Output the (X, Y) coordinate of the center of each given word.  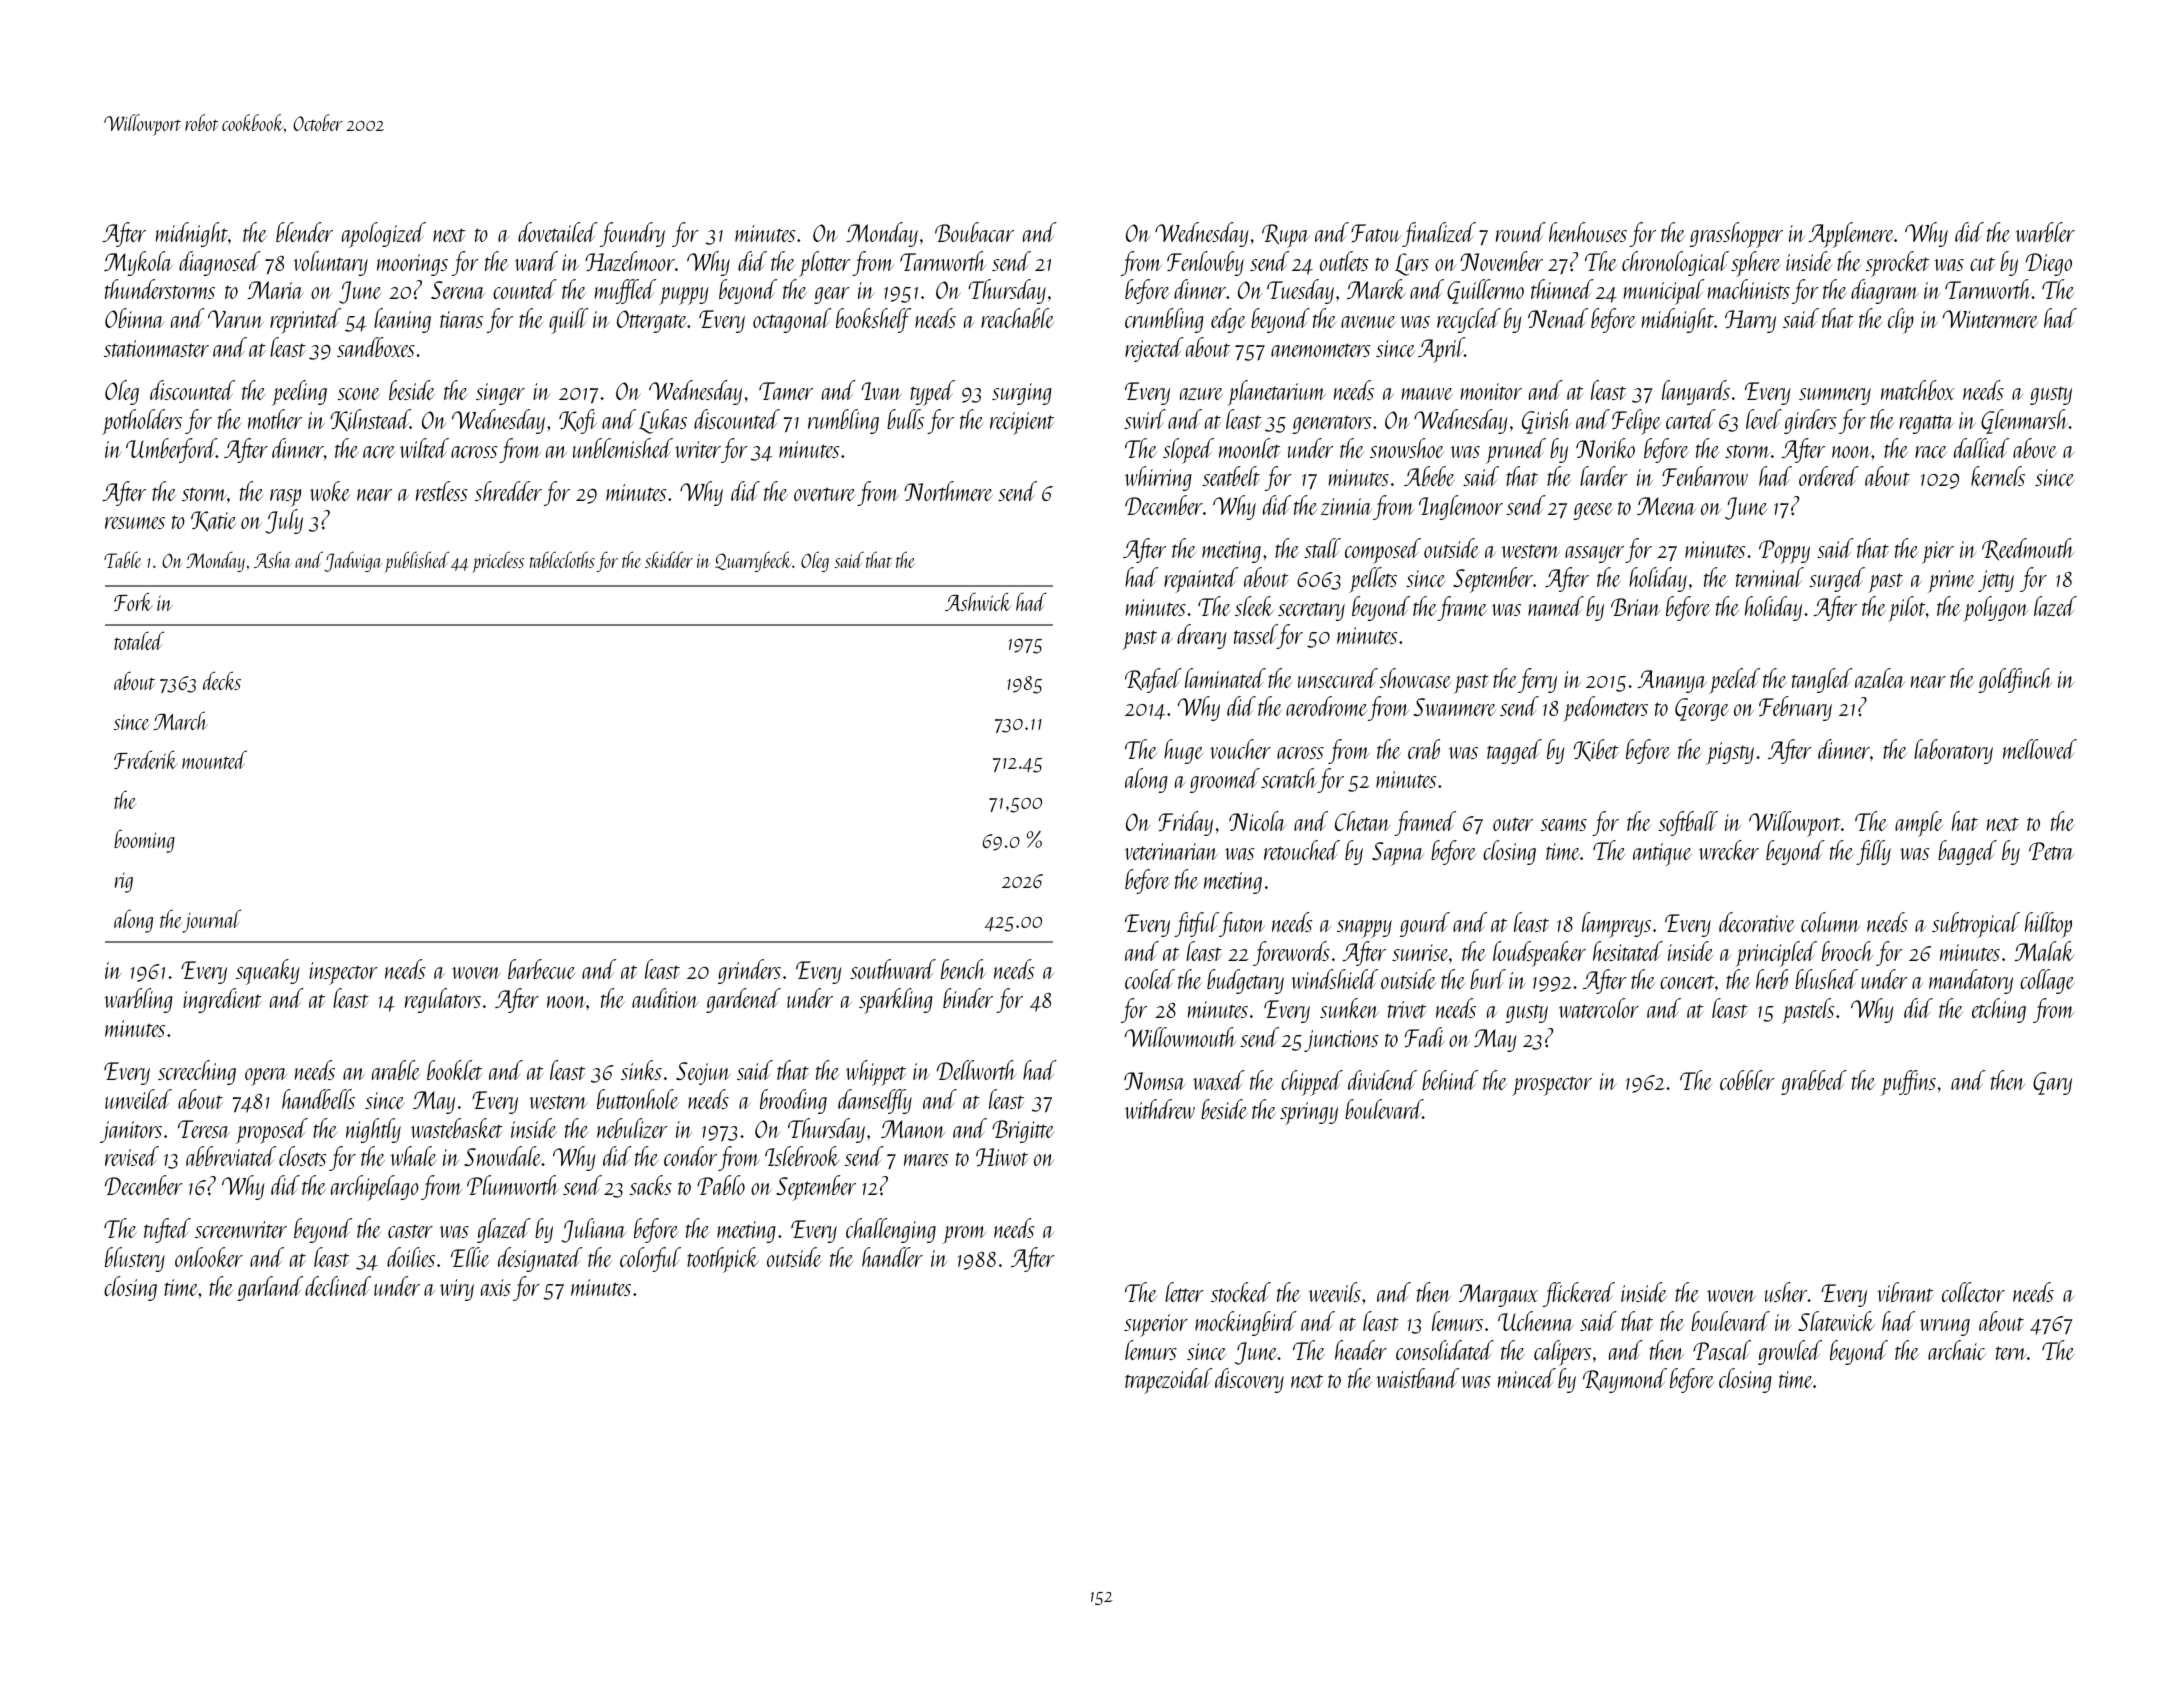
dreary (1202, 636)
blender (304, 232)
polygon (1996, 609)
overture (824, 494)
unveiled (138, 1099)
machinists (1749, 289)
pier (1938, 552)
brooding (793, 1101)
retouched (1302, 850)
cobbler (1747, 1080)
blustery (135, 1259)
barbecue (541, 969)
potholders (142, 422)
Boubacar (974, 232)
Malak (2044, 951)
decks (222, 680)
